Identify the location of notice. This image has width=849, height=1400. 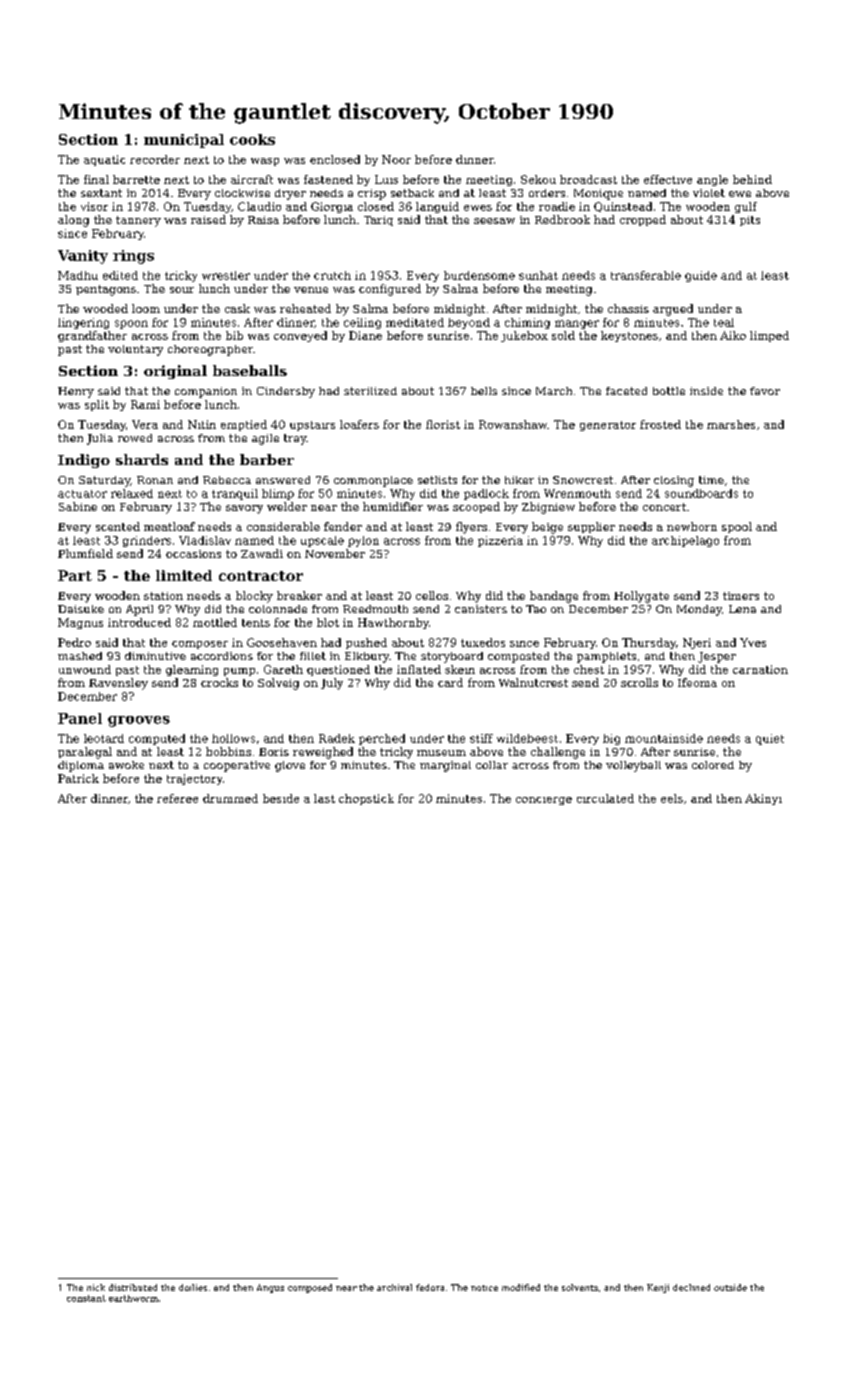
(484, 1288).
